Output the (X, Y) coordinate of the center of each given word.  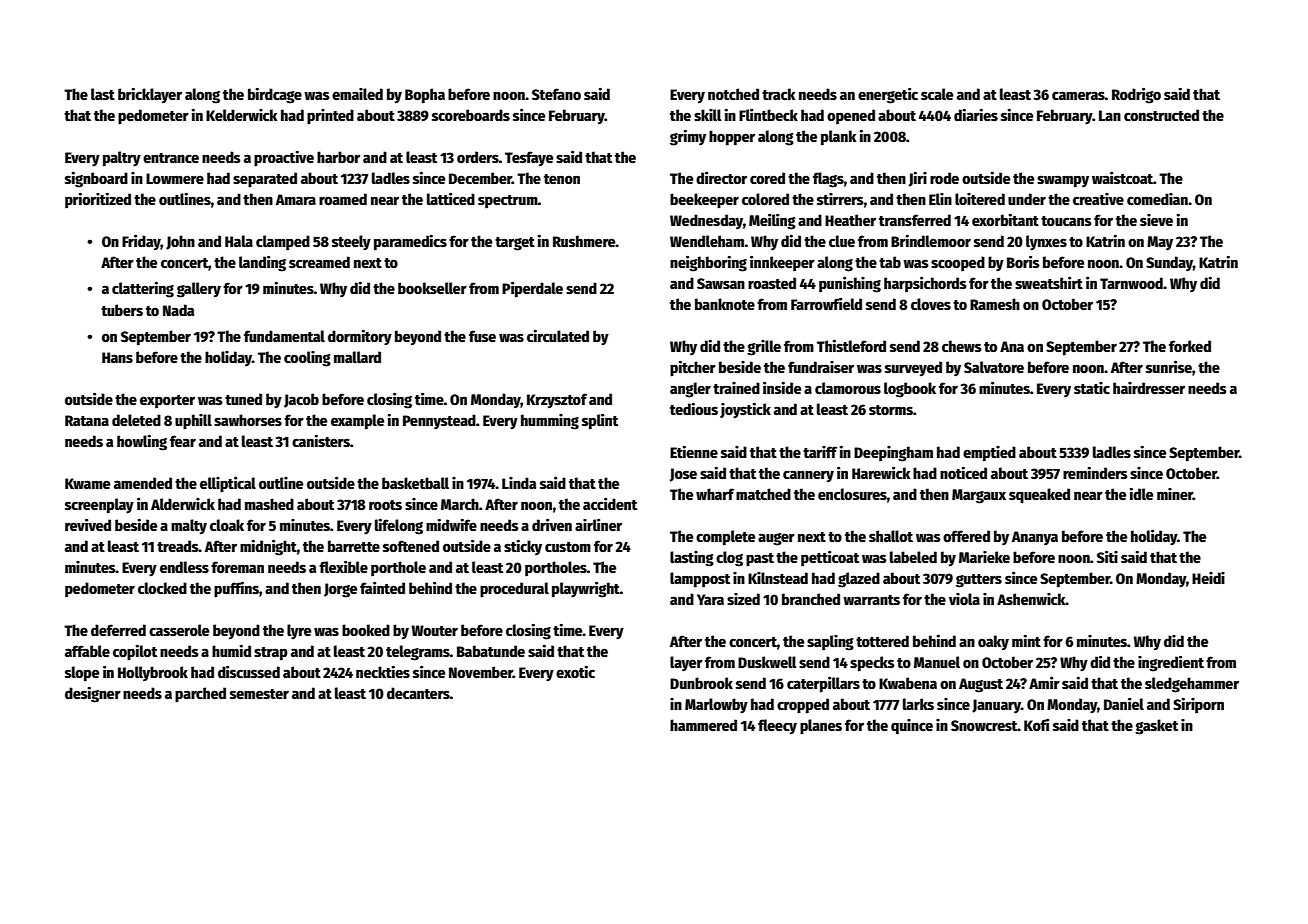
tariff (820, 452)
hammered (703, 725)
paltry (122, 159)
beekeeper (704, 201)
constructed (1161, 115)
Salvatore (994, 367)
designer (93, 695)
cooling (307, 359)
